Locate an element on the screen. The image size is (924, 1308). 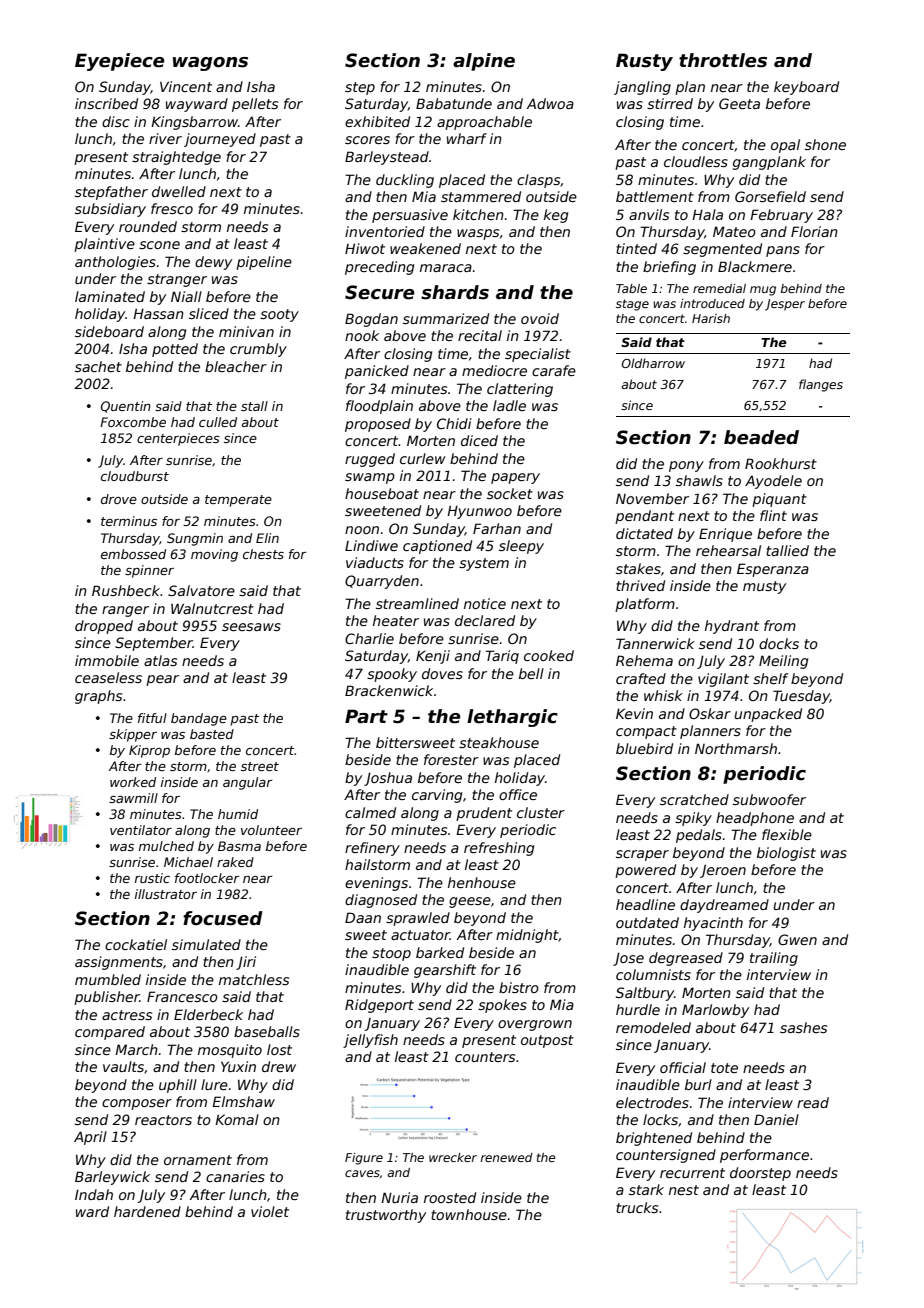
wagons is located at coordinates (210, 64).
